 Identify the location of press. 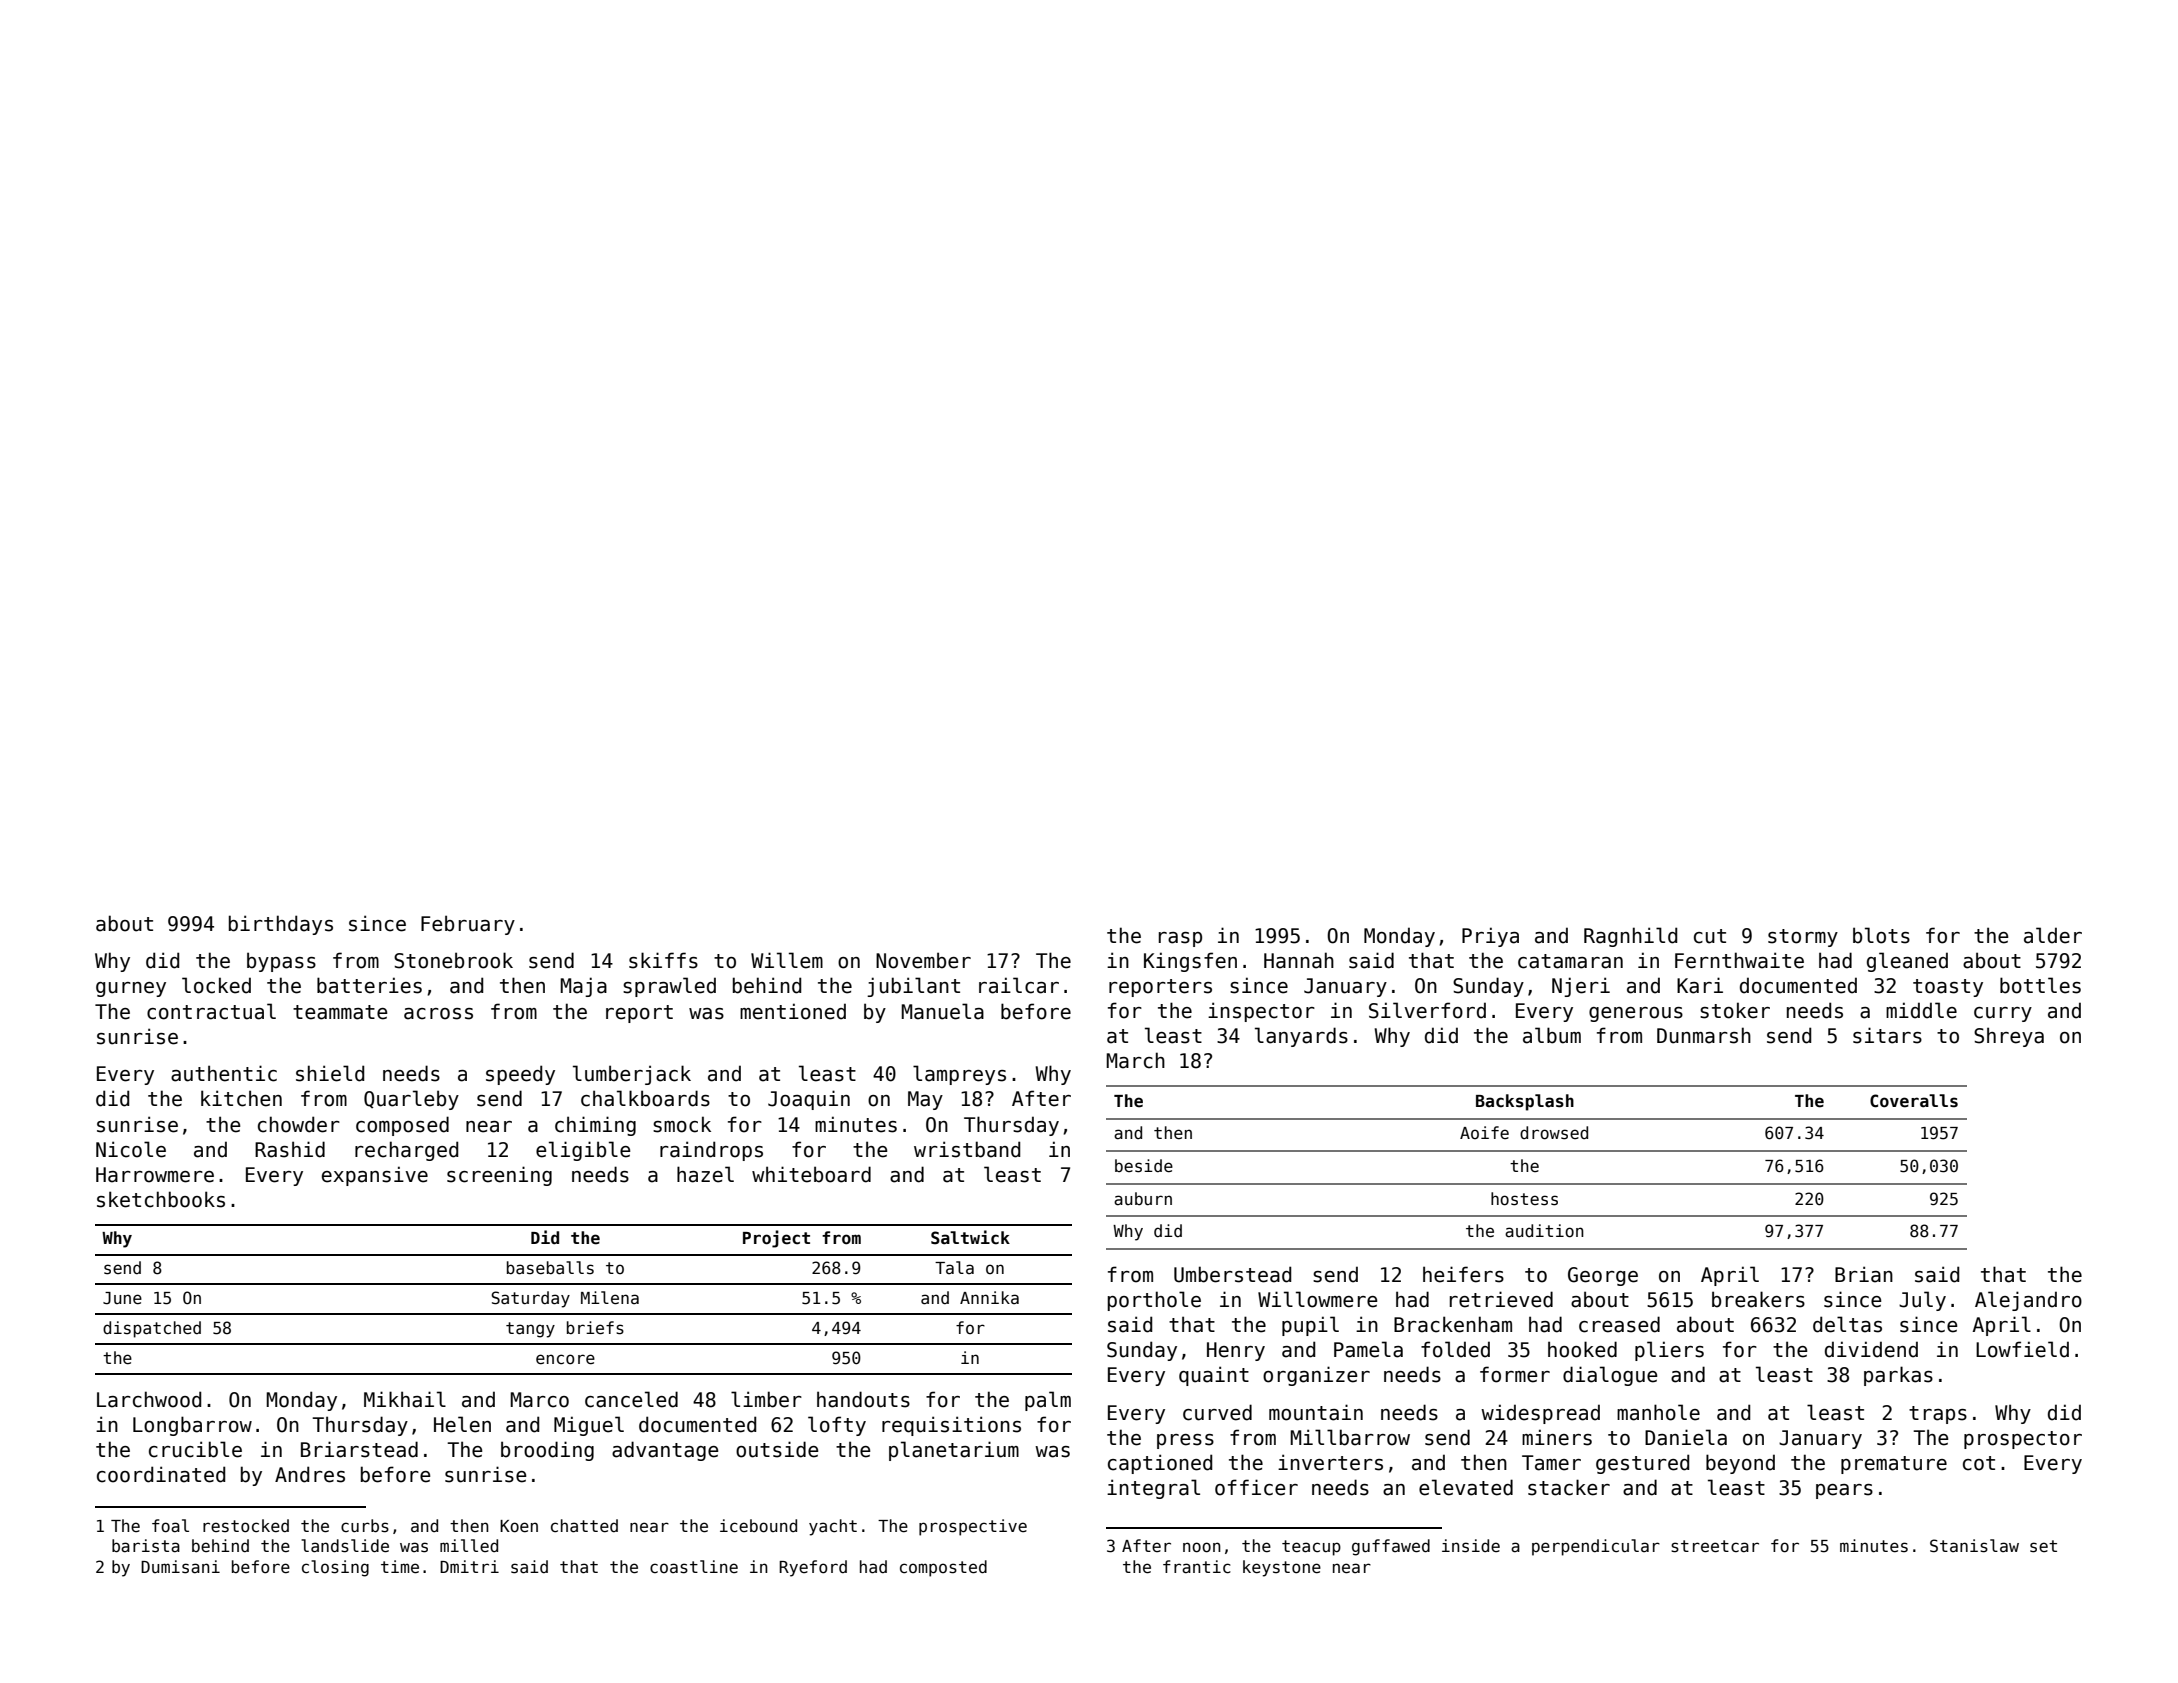
(1185, 1441).
